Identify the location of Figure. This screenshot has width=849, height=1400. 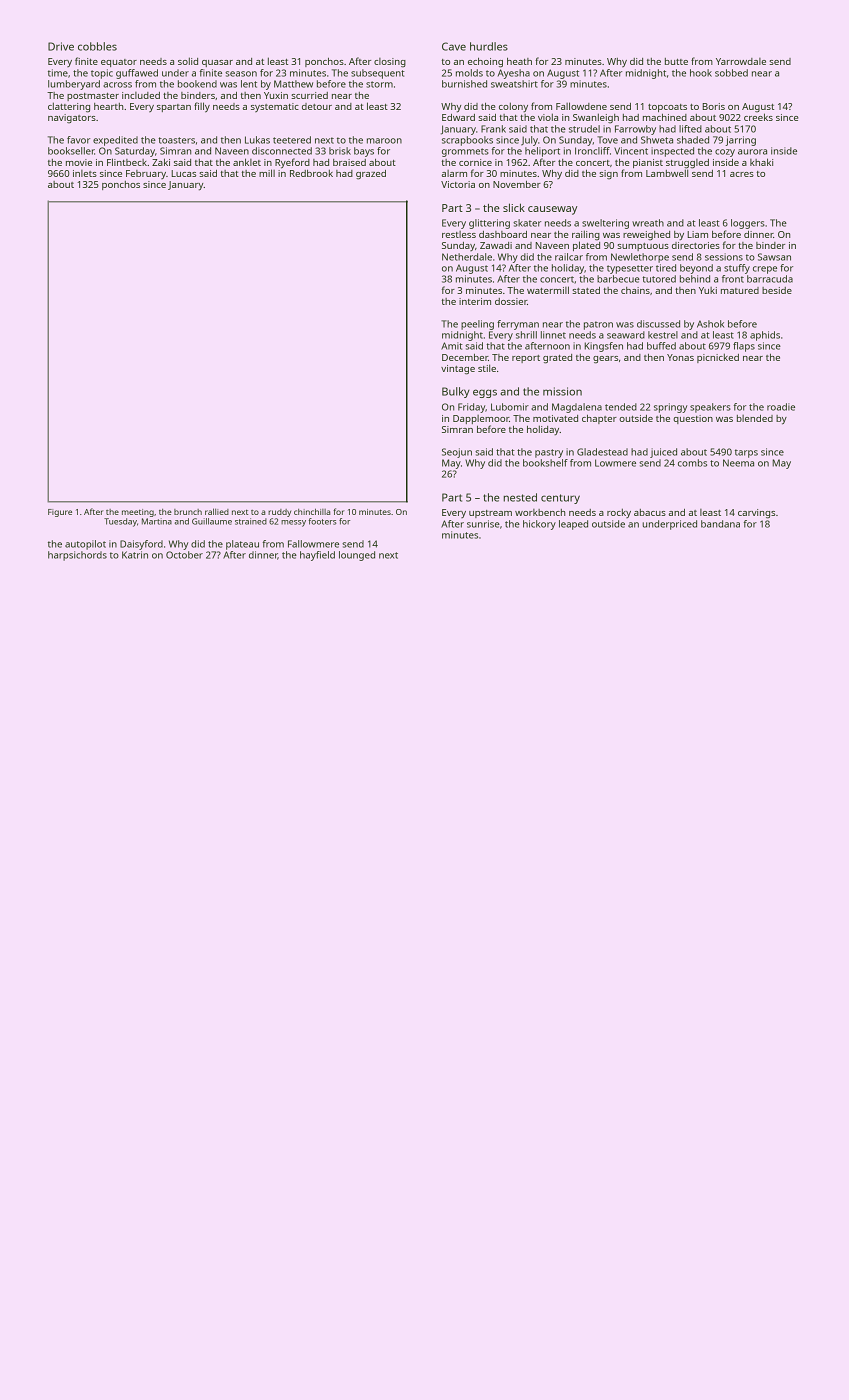
(60, 513).
